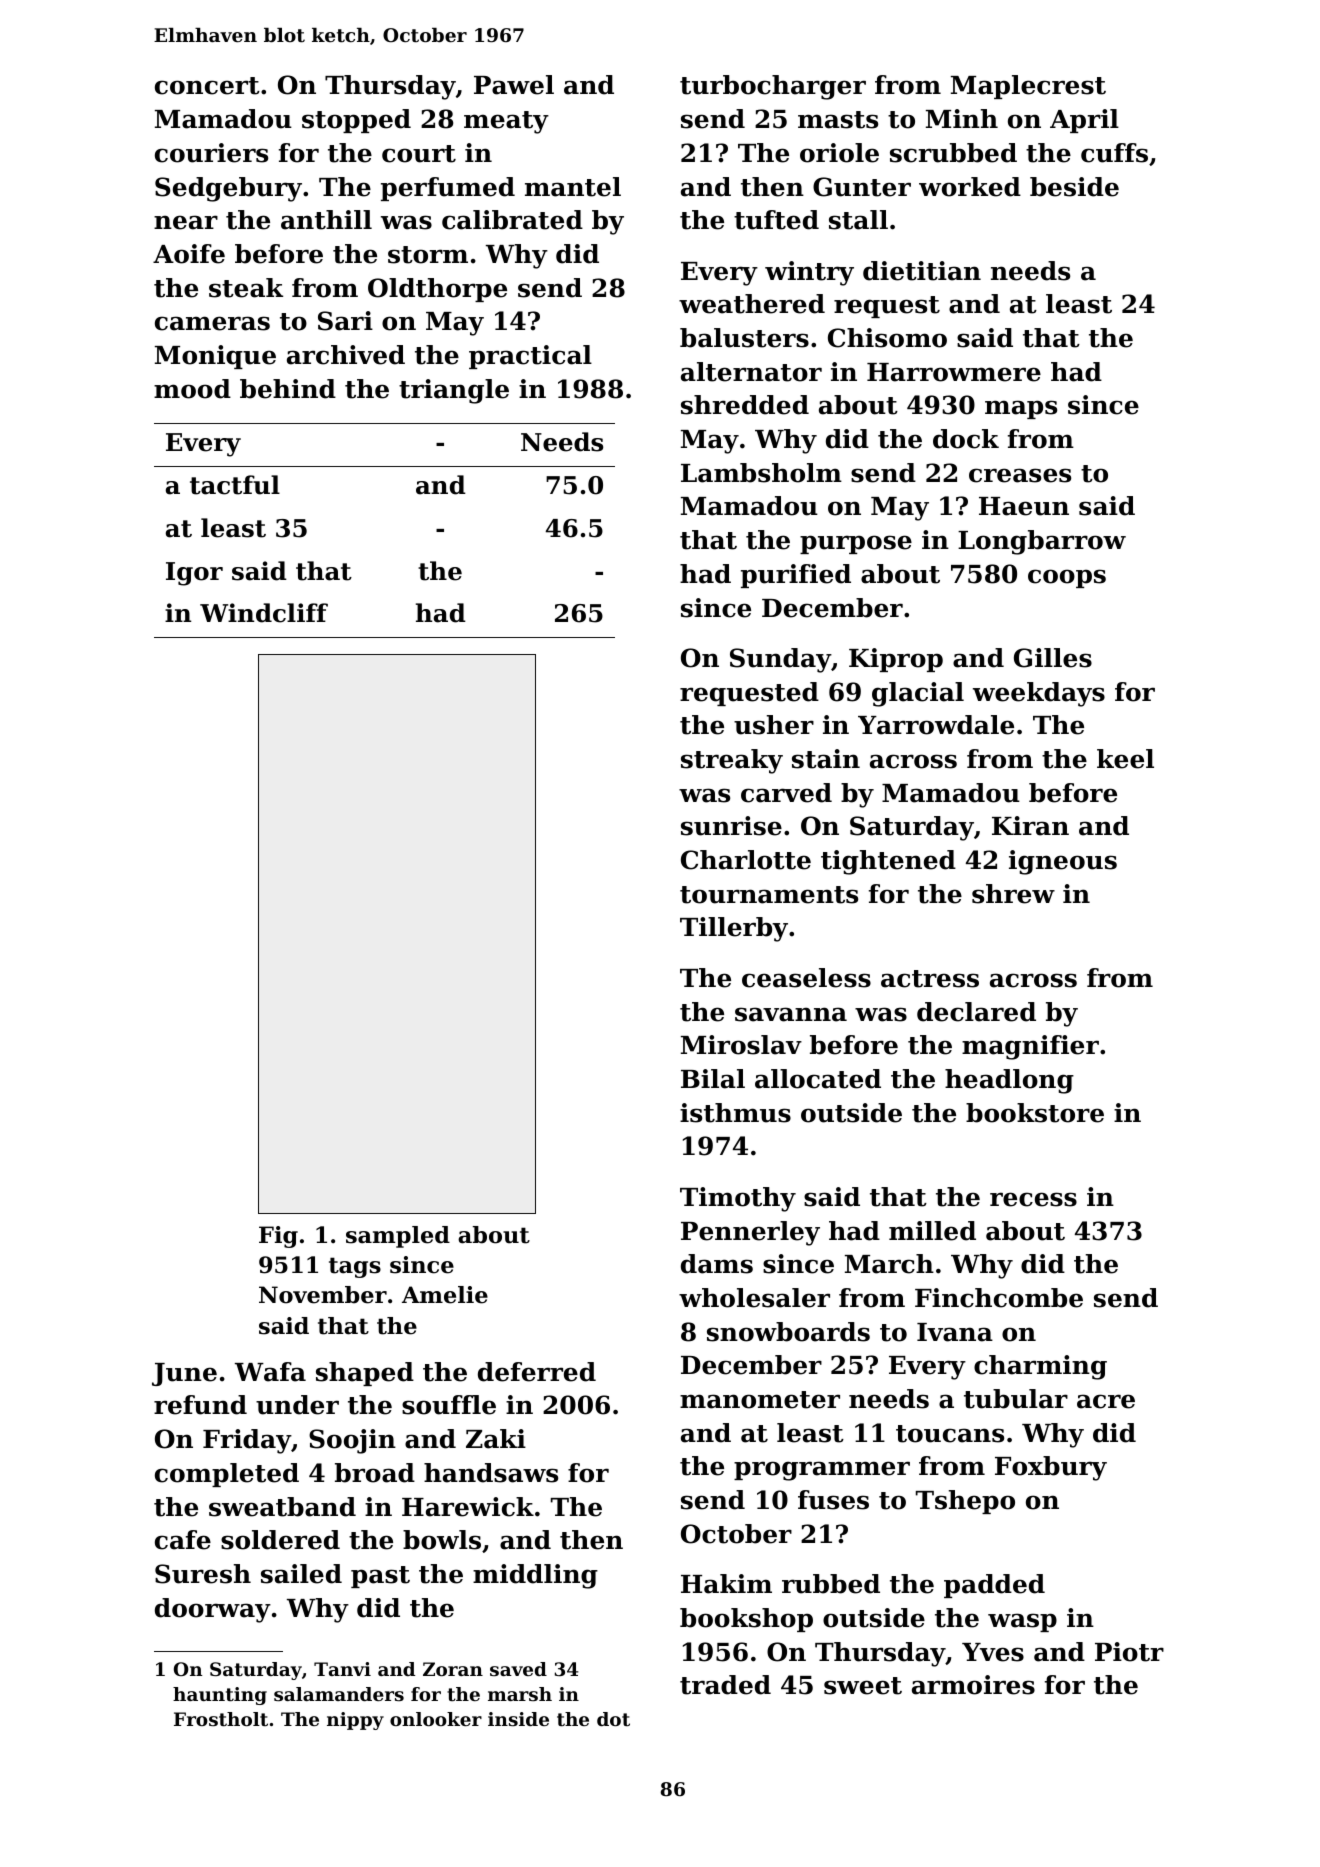 This document has height=1867, width=1320. I want to click on near, so click(186, 222).
